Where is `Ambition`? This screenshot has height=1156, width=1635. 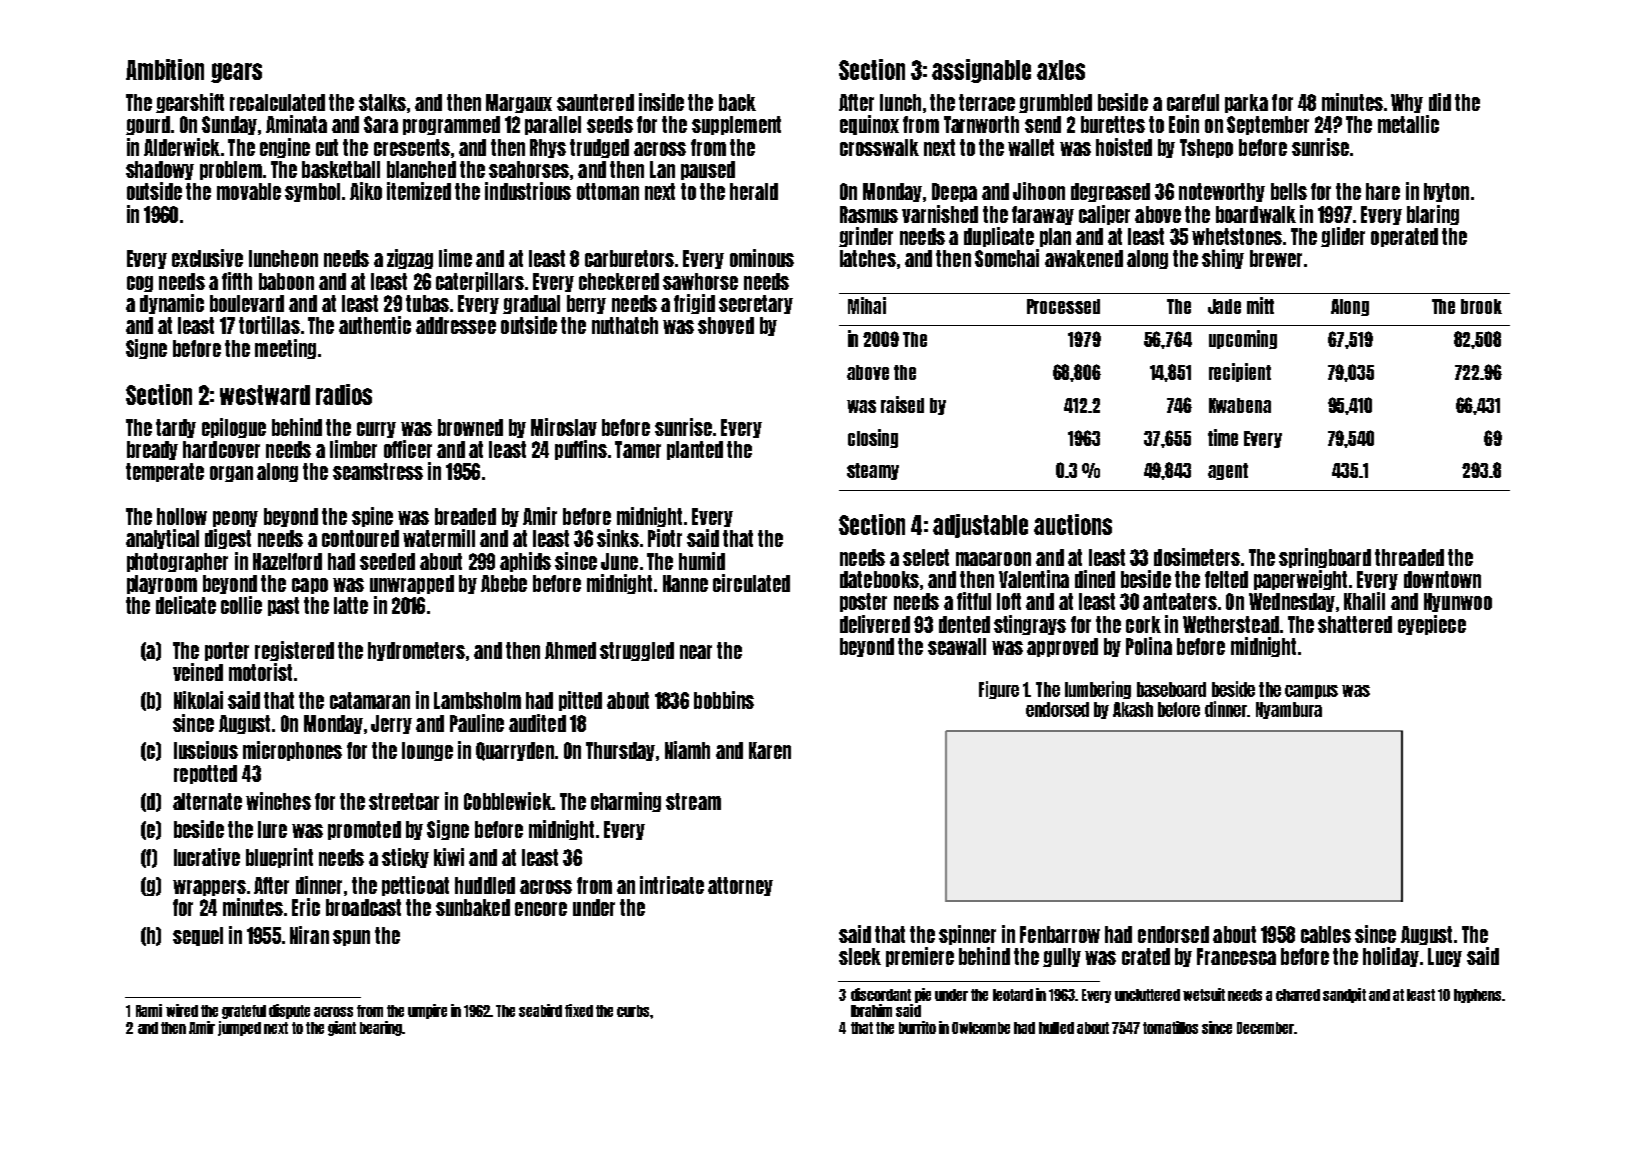
Ambition is located at coordinates (165, 69).
